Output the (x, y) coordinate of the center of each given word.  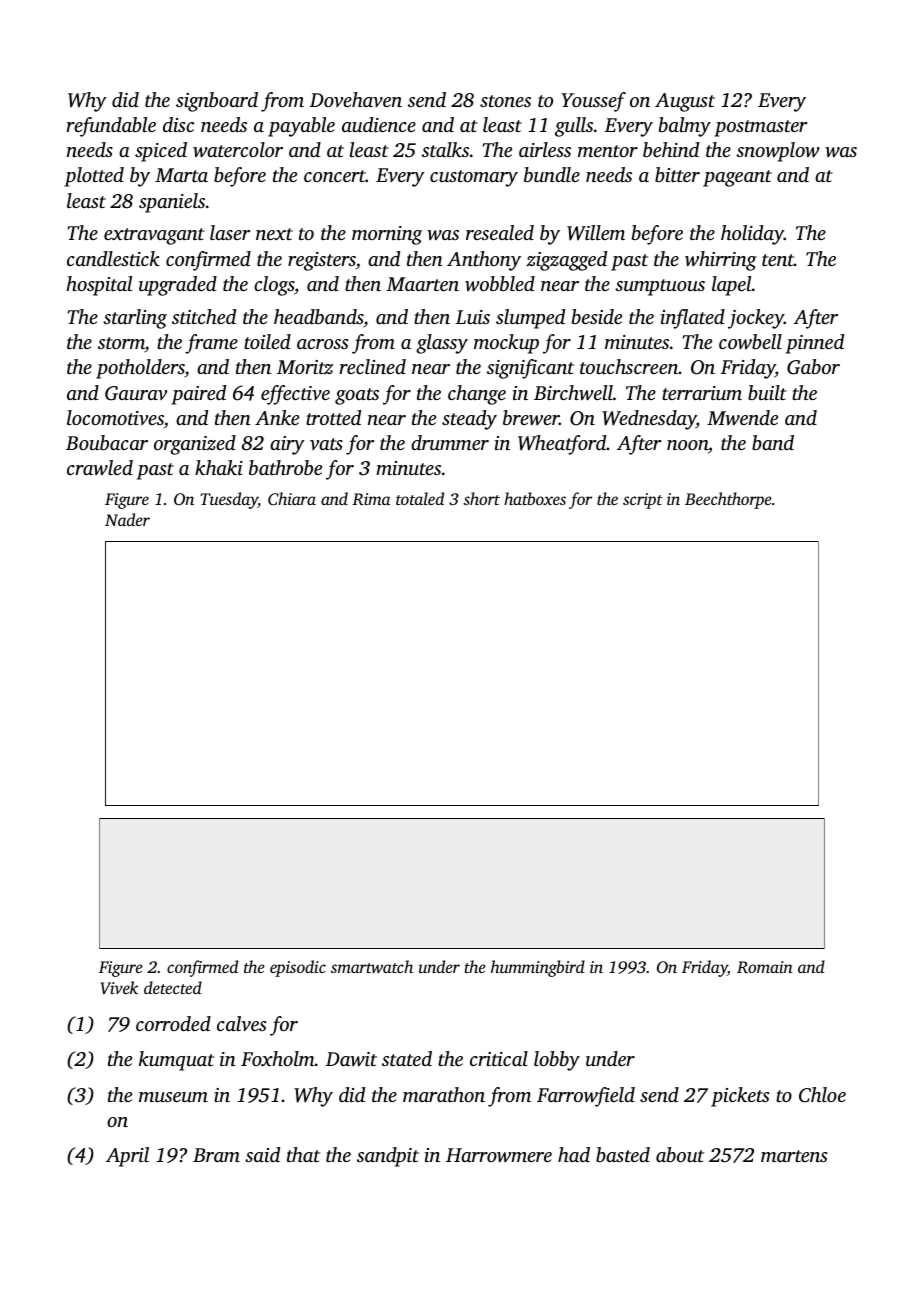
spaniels (172, 203)
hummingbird (538, 968)
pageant (737, 178)
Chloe (822, 1095)
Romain (765, 967)
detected (173, 987)
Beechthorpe (728, 500)
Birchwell (573, 392)
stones (505, 101)
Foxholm (278, 1058)
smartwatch (372, 966)
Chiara (292, 498)
